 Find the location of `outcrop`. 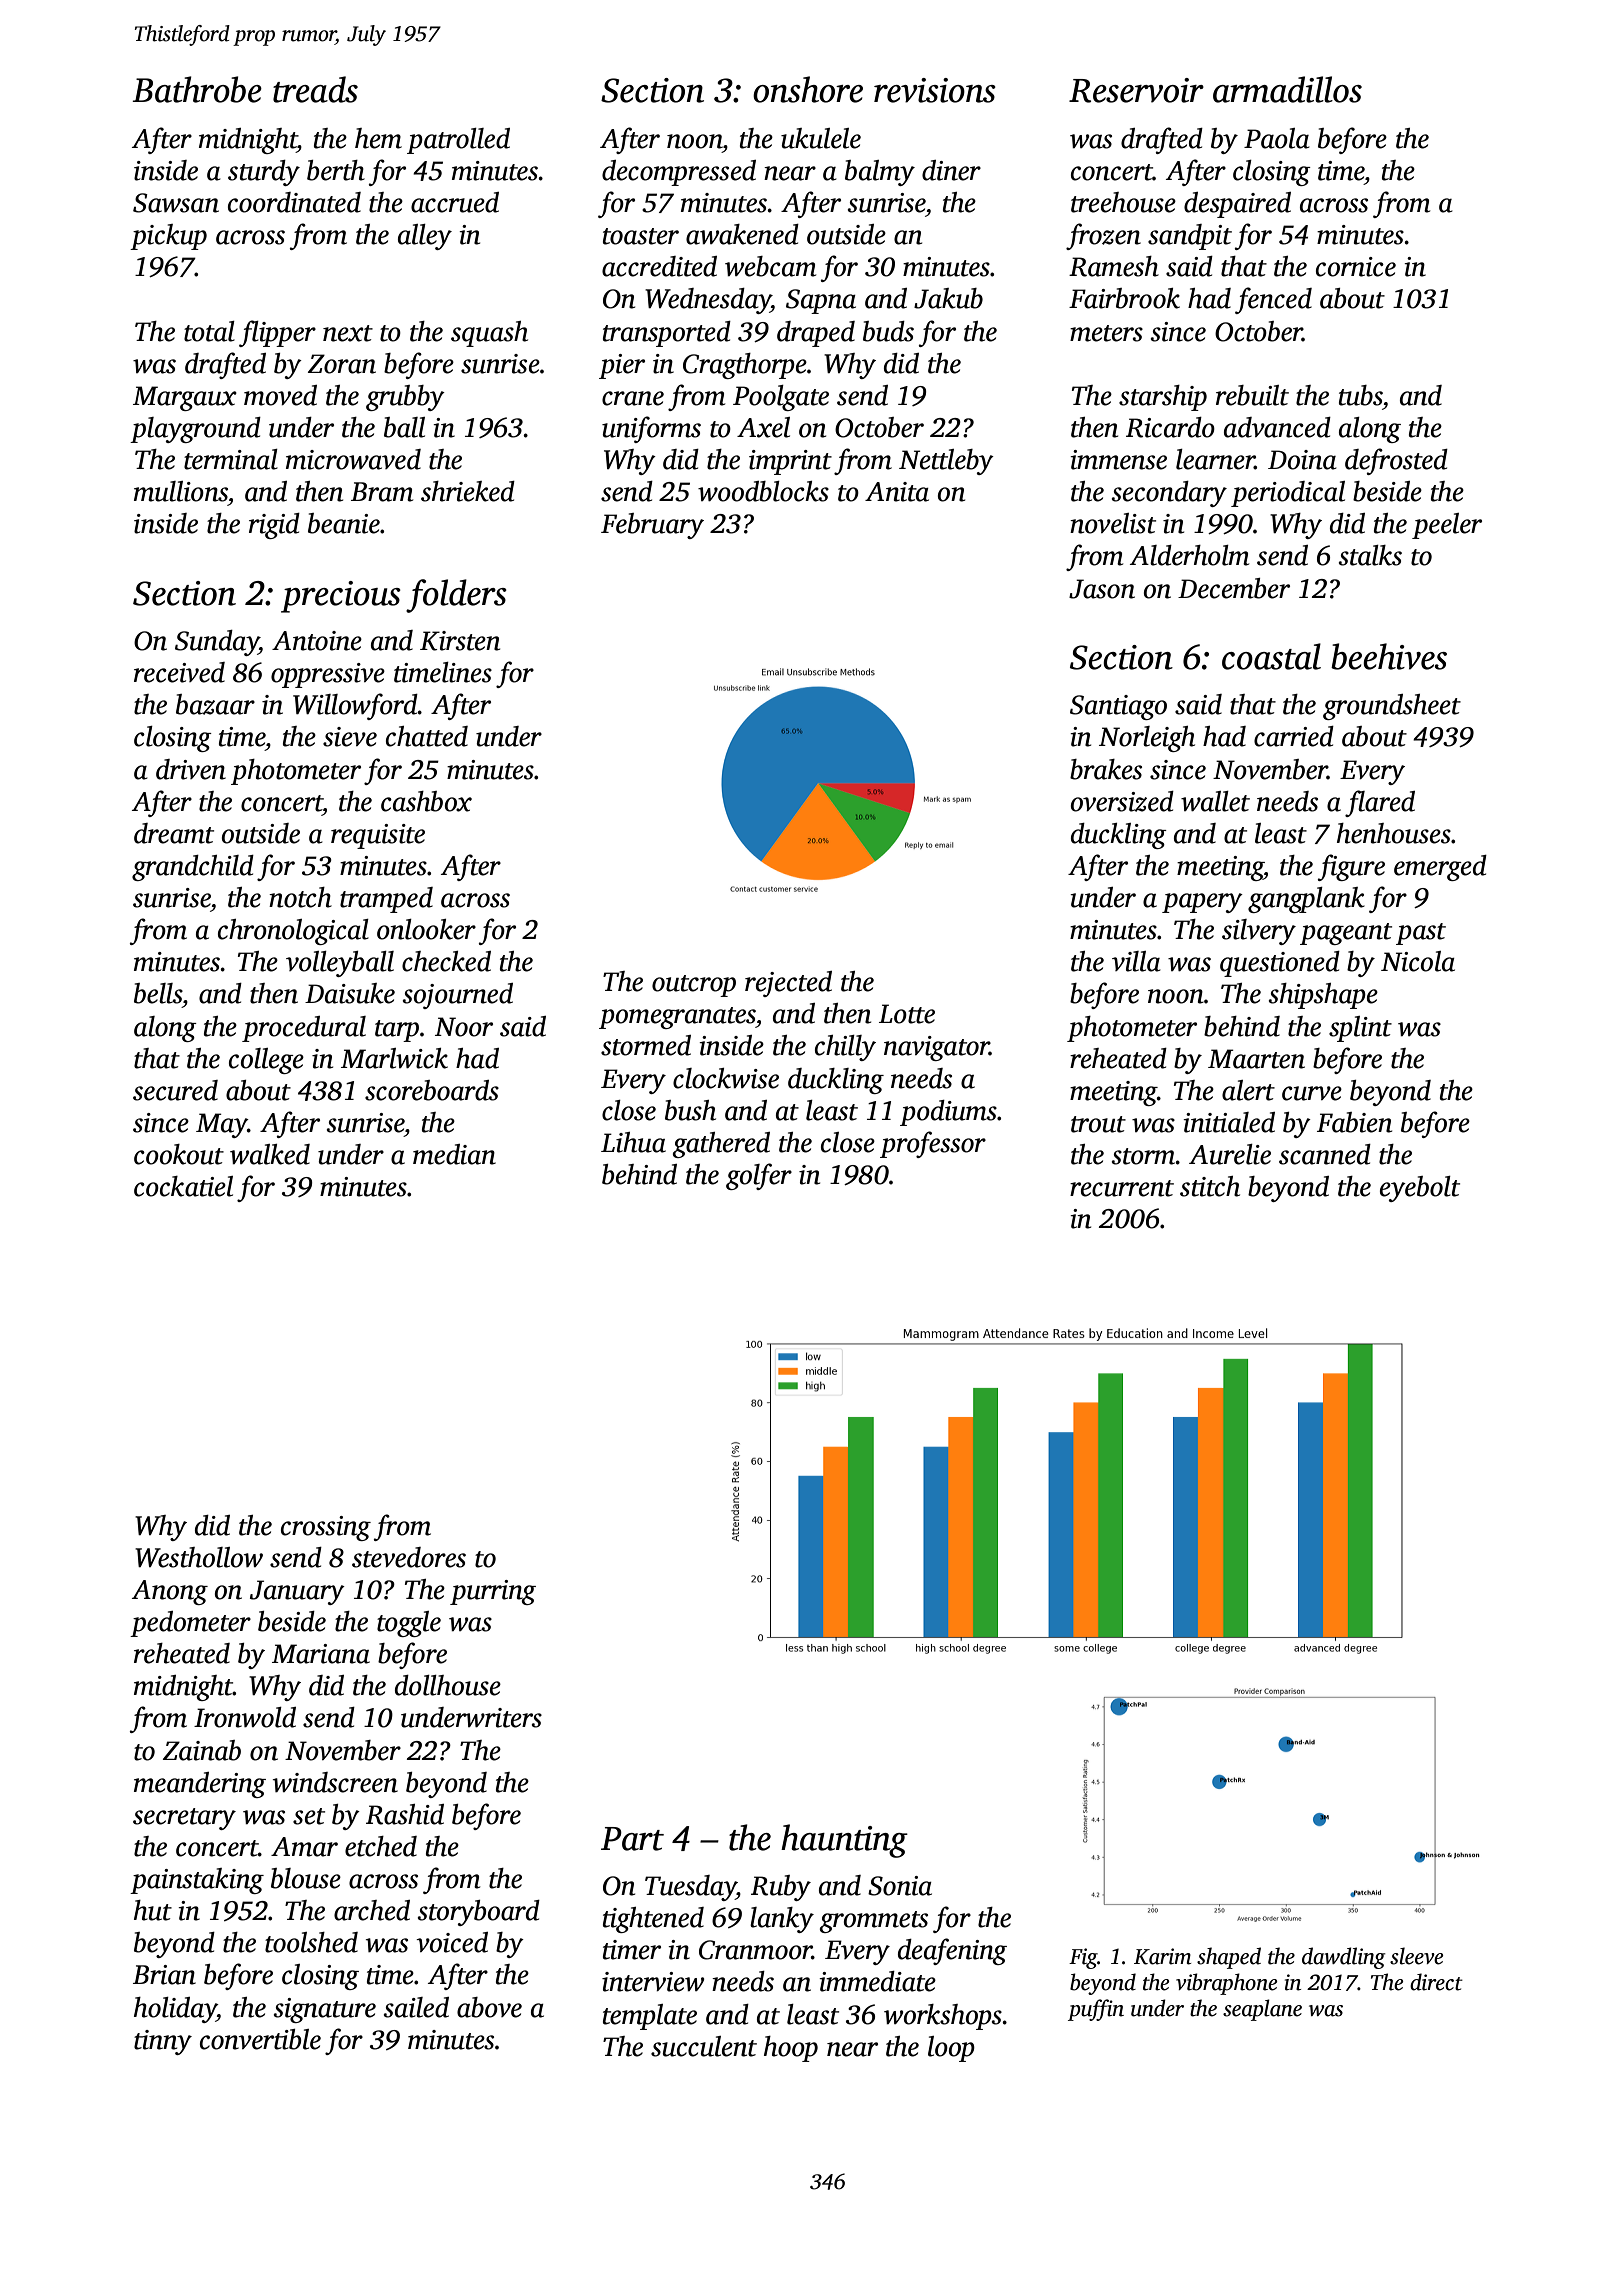

outcrop is located at coordinates (694, 986).
